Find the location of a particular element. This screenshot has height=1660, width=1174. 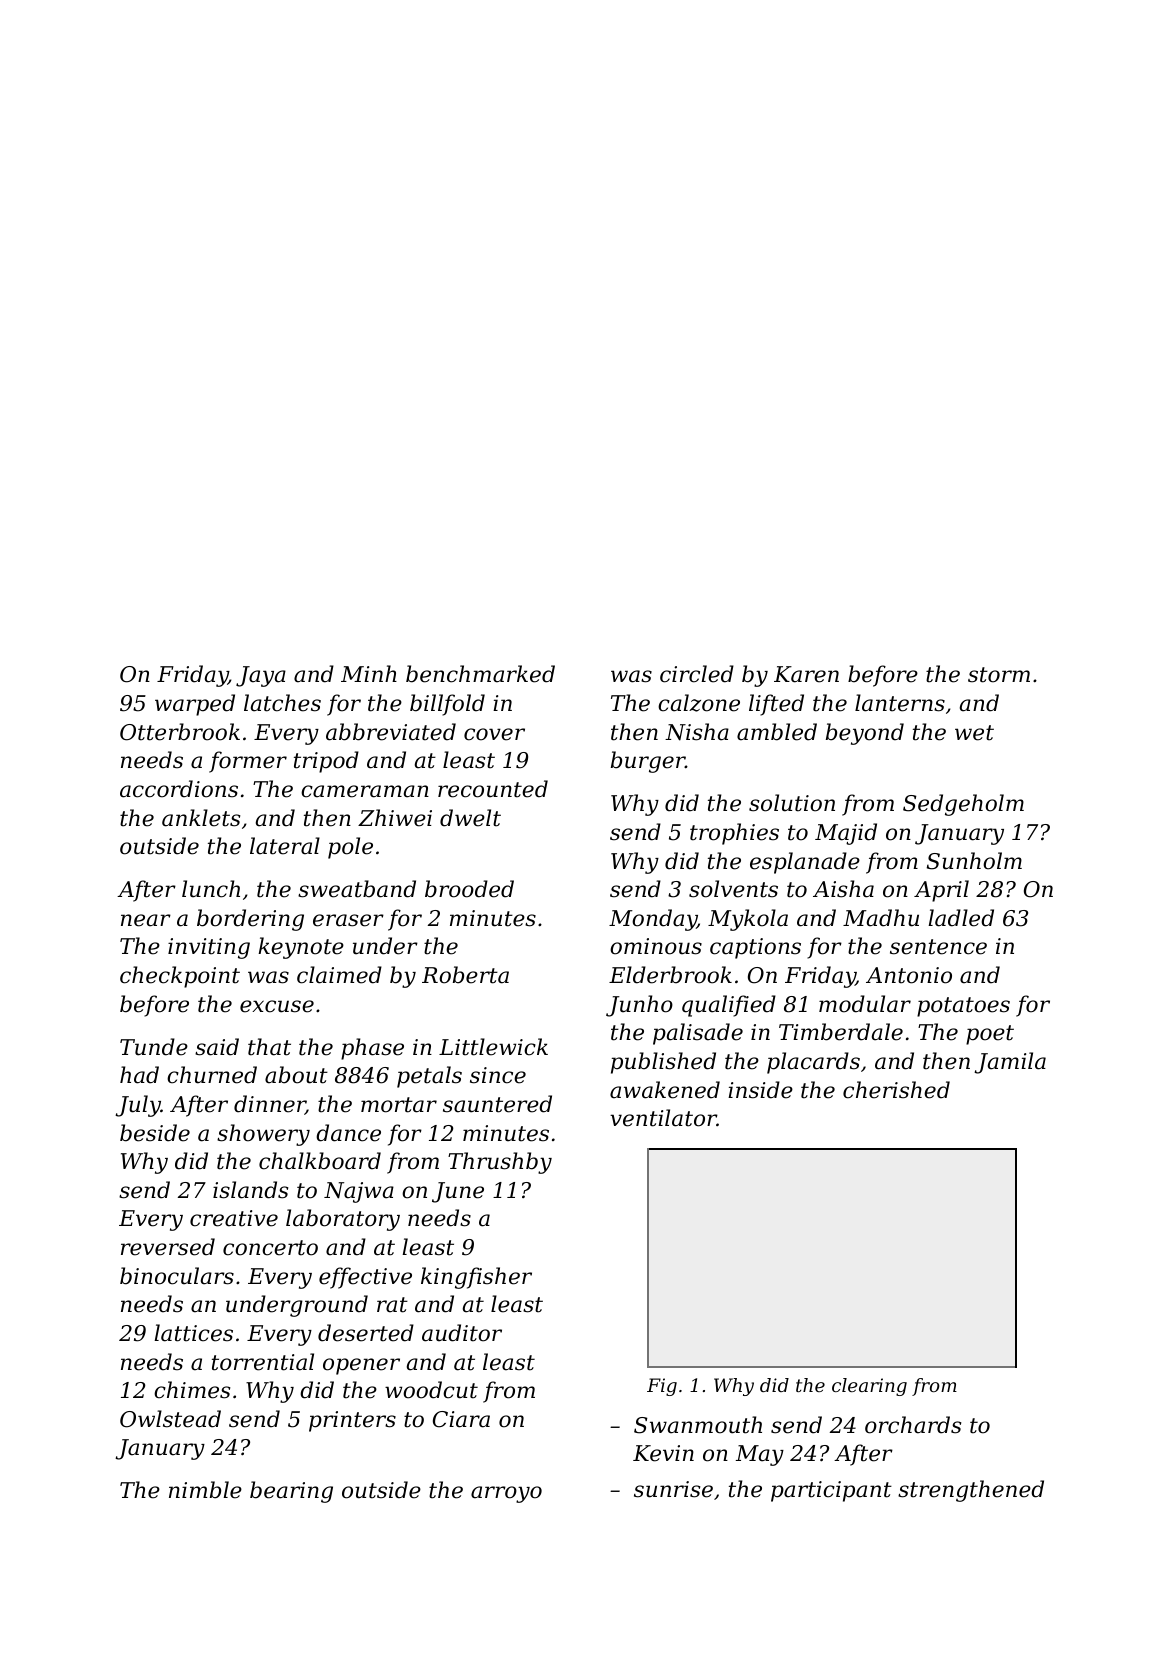

Sedgeholm is located at coordinates (963, 805).
